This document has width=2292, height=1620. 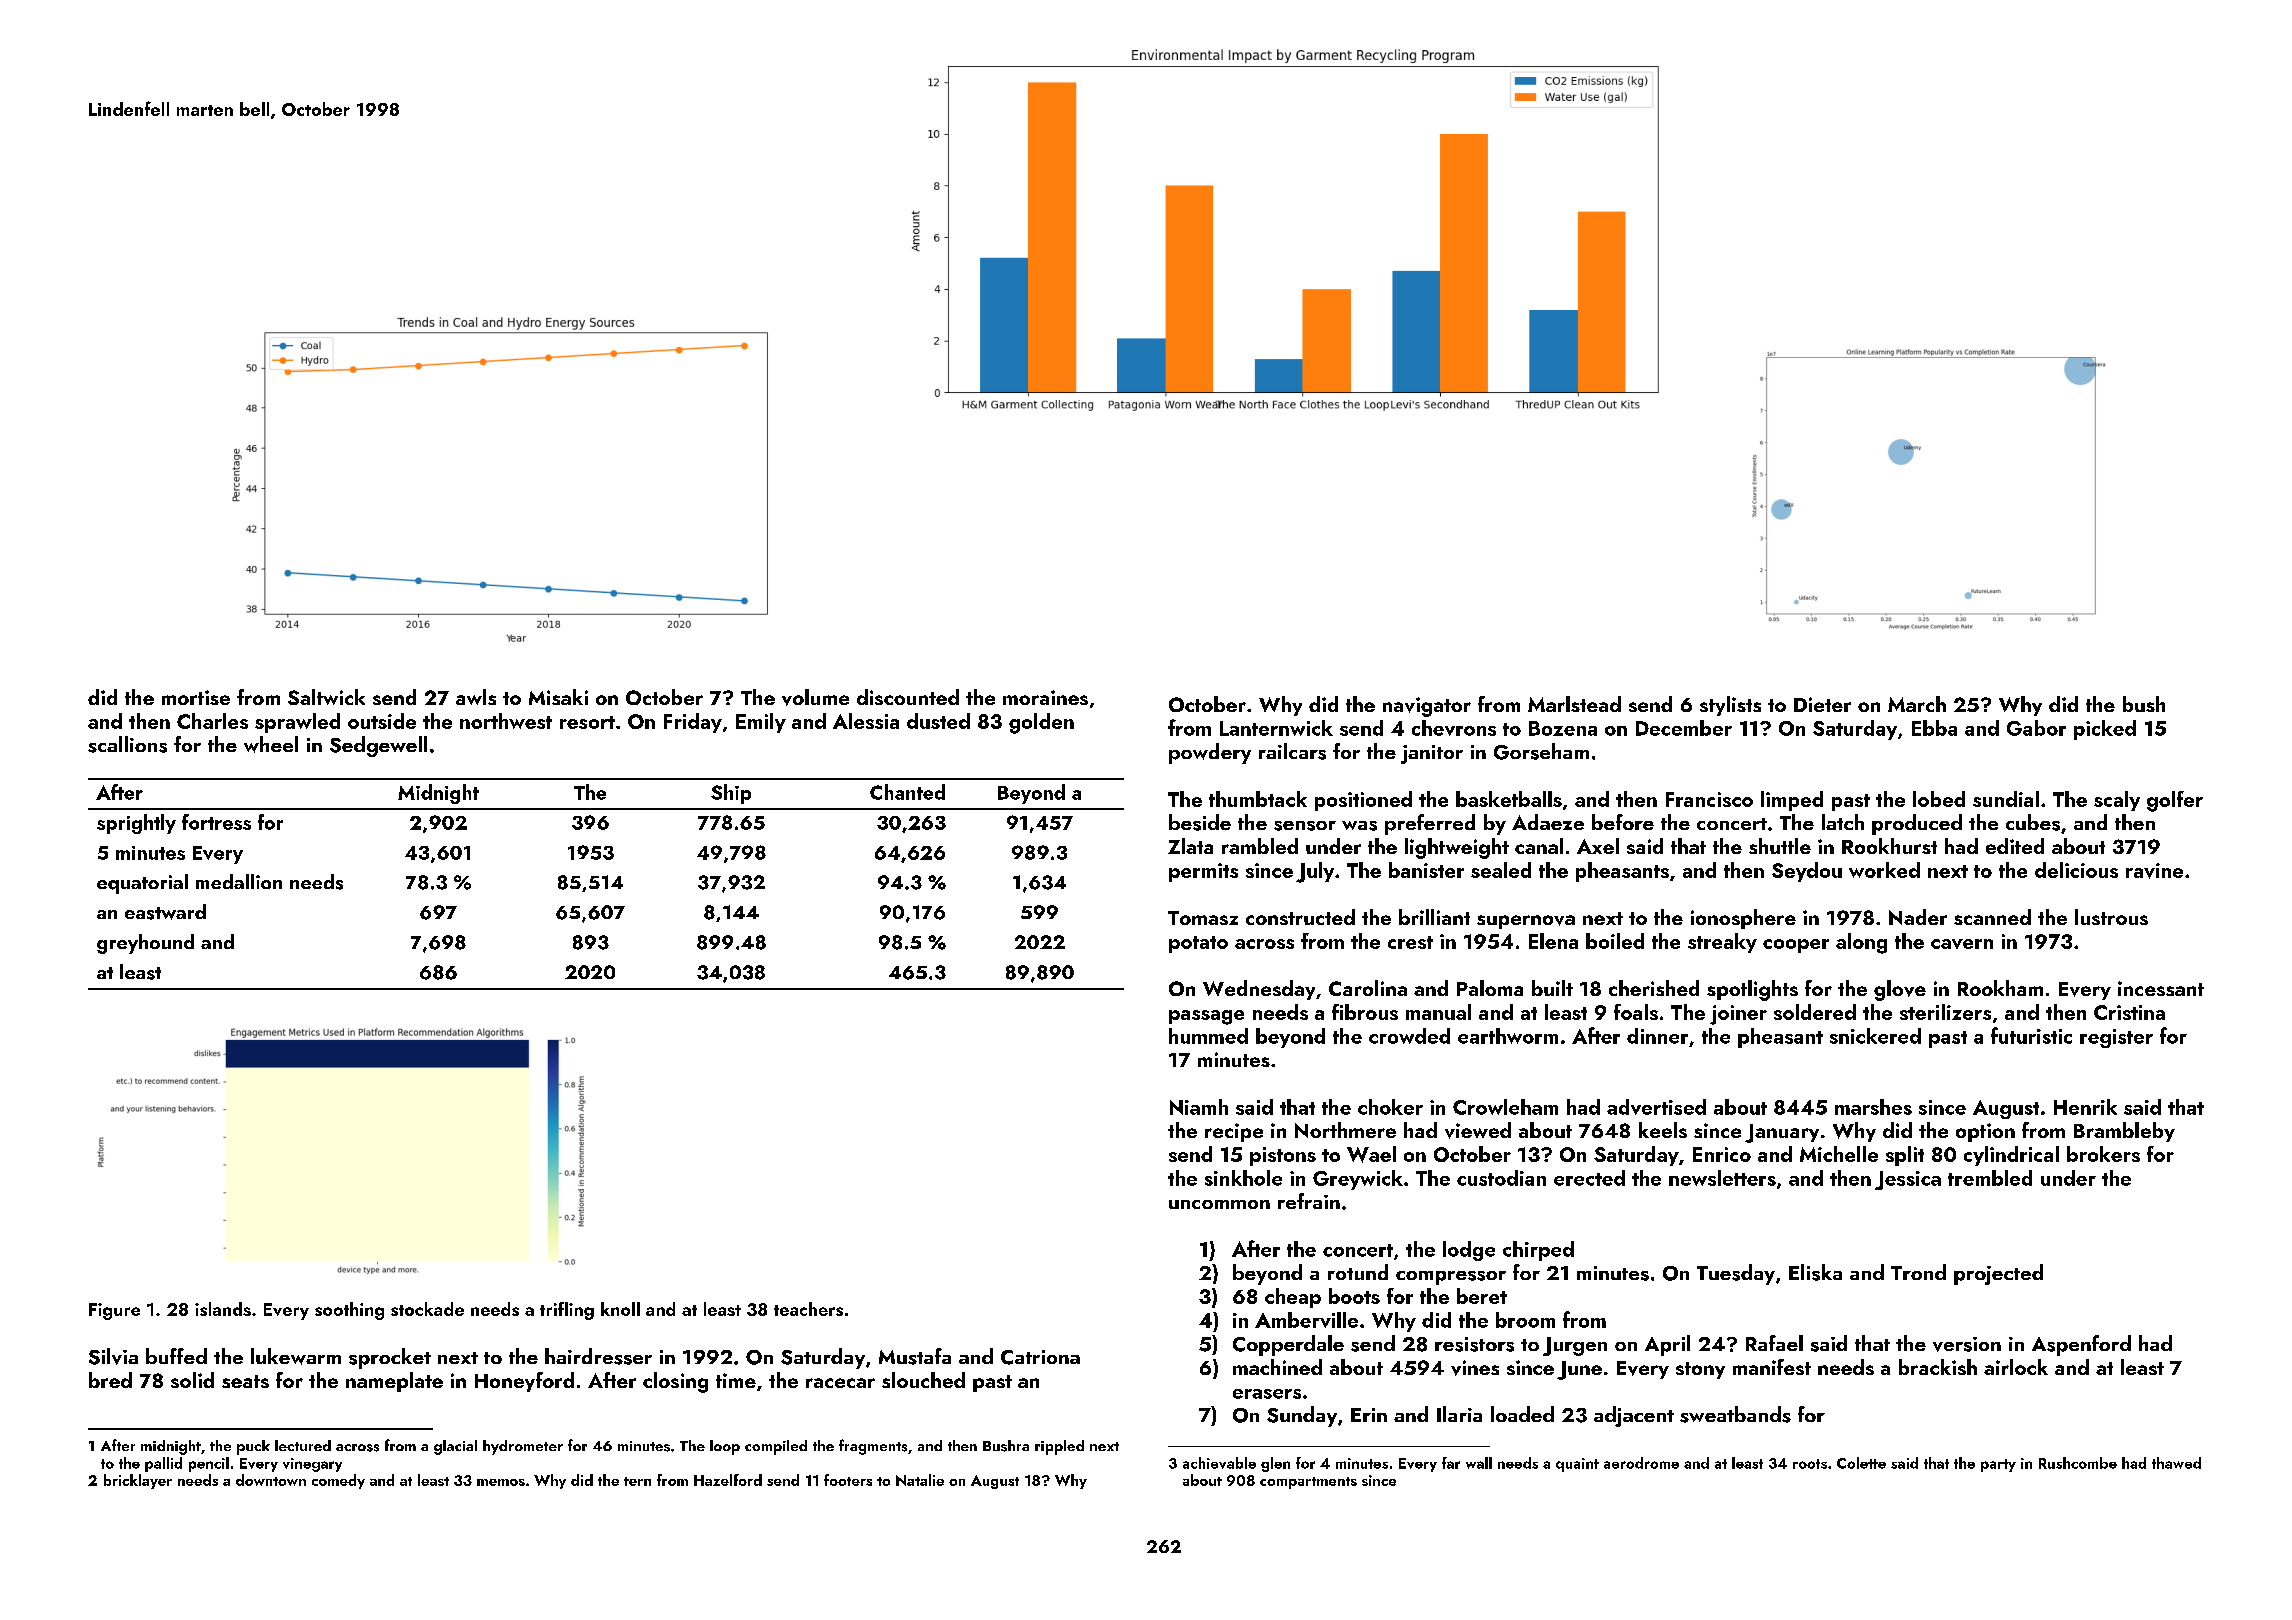 I want to click on projected, so click(x=1998, y=1274).
